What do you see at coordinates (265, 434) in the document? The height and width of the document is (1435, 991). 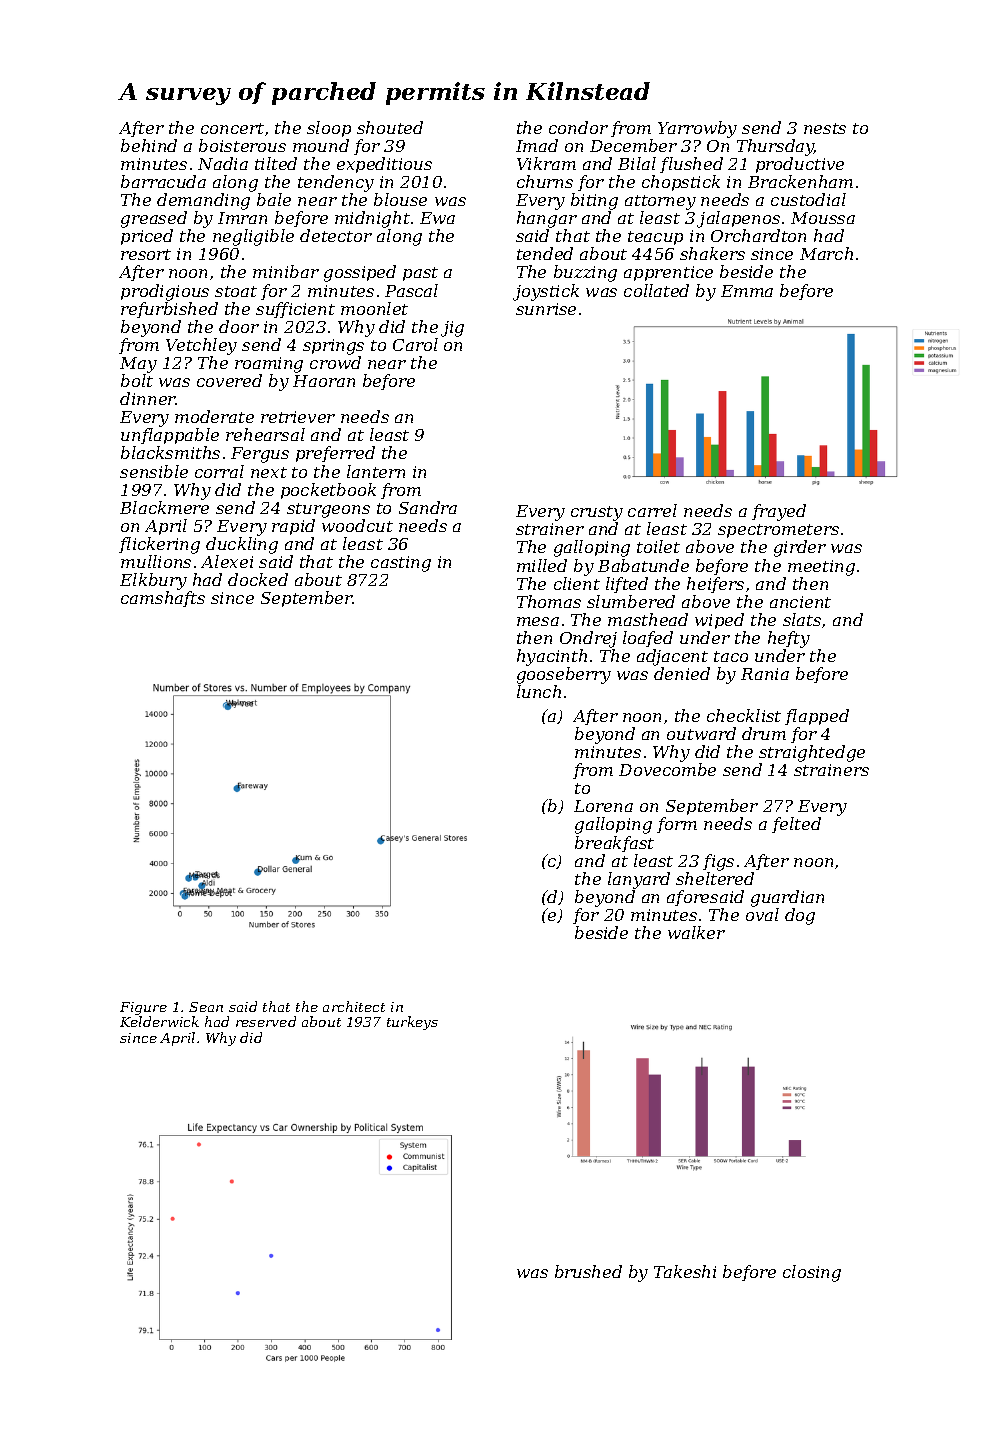 I see `rehearsal` at bounding box center [265, 434].
